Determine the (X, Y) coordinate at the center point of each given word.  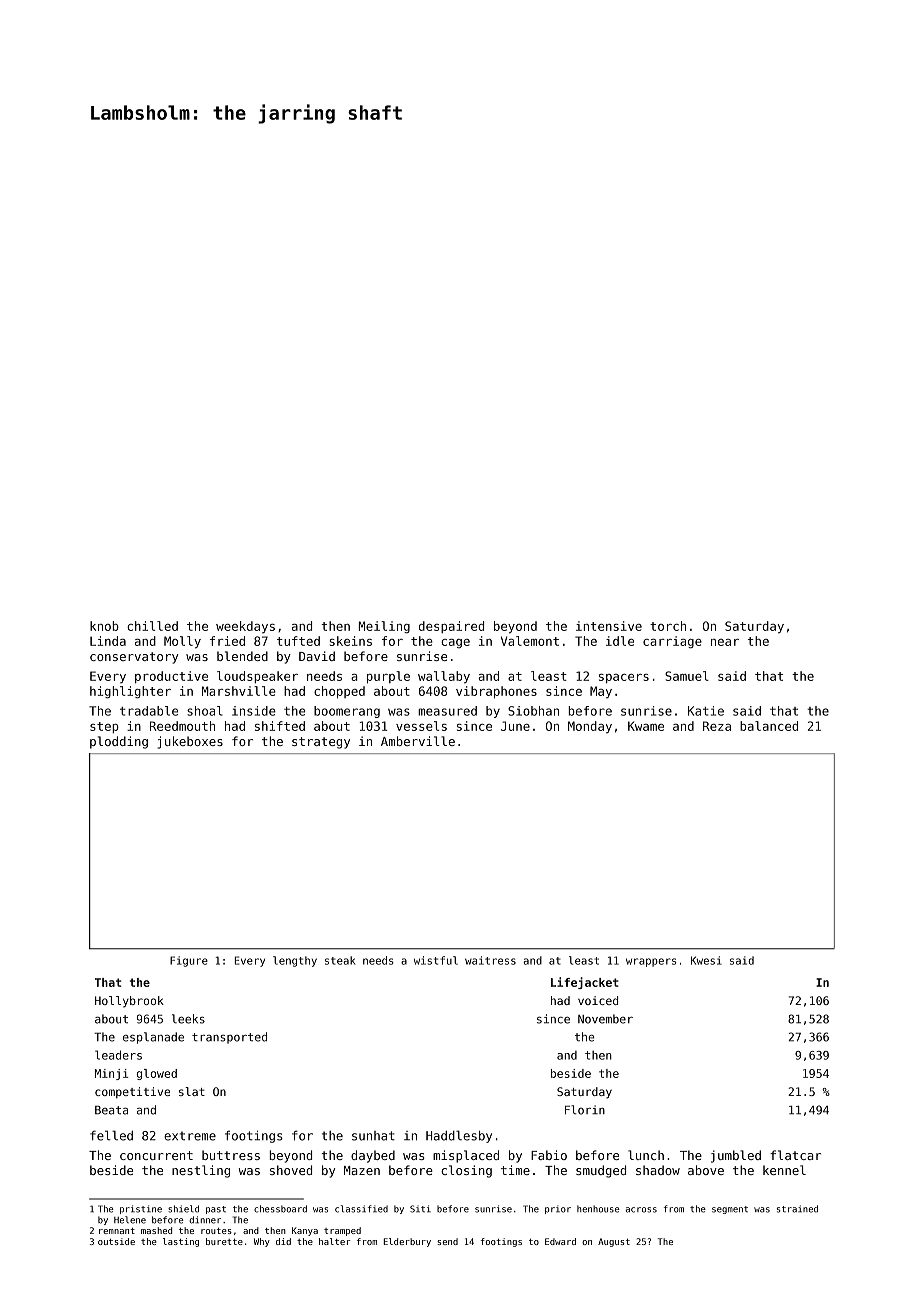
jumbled (736, 1156)
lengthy (295, 961)
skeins (351, 641)
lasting (181, 1242)
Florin (585, 1110)
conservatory (134, 658)
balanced (769, 726)
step (104, 727)
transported (229, 1038)
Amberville (418, 741)
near (725, 642)
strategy (321, 743)
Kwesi (706, 960)
